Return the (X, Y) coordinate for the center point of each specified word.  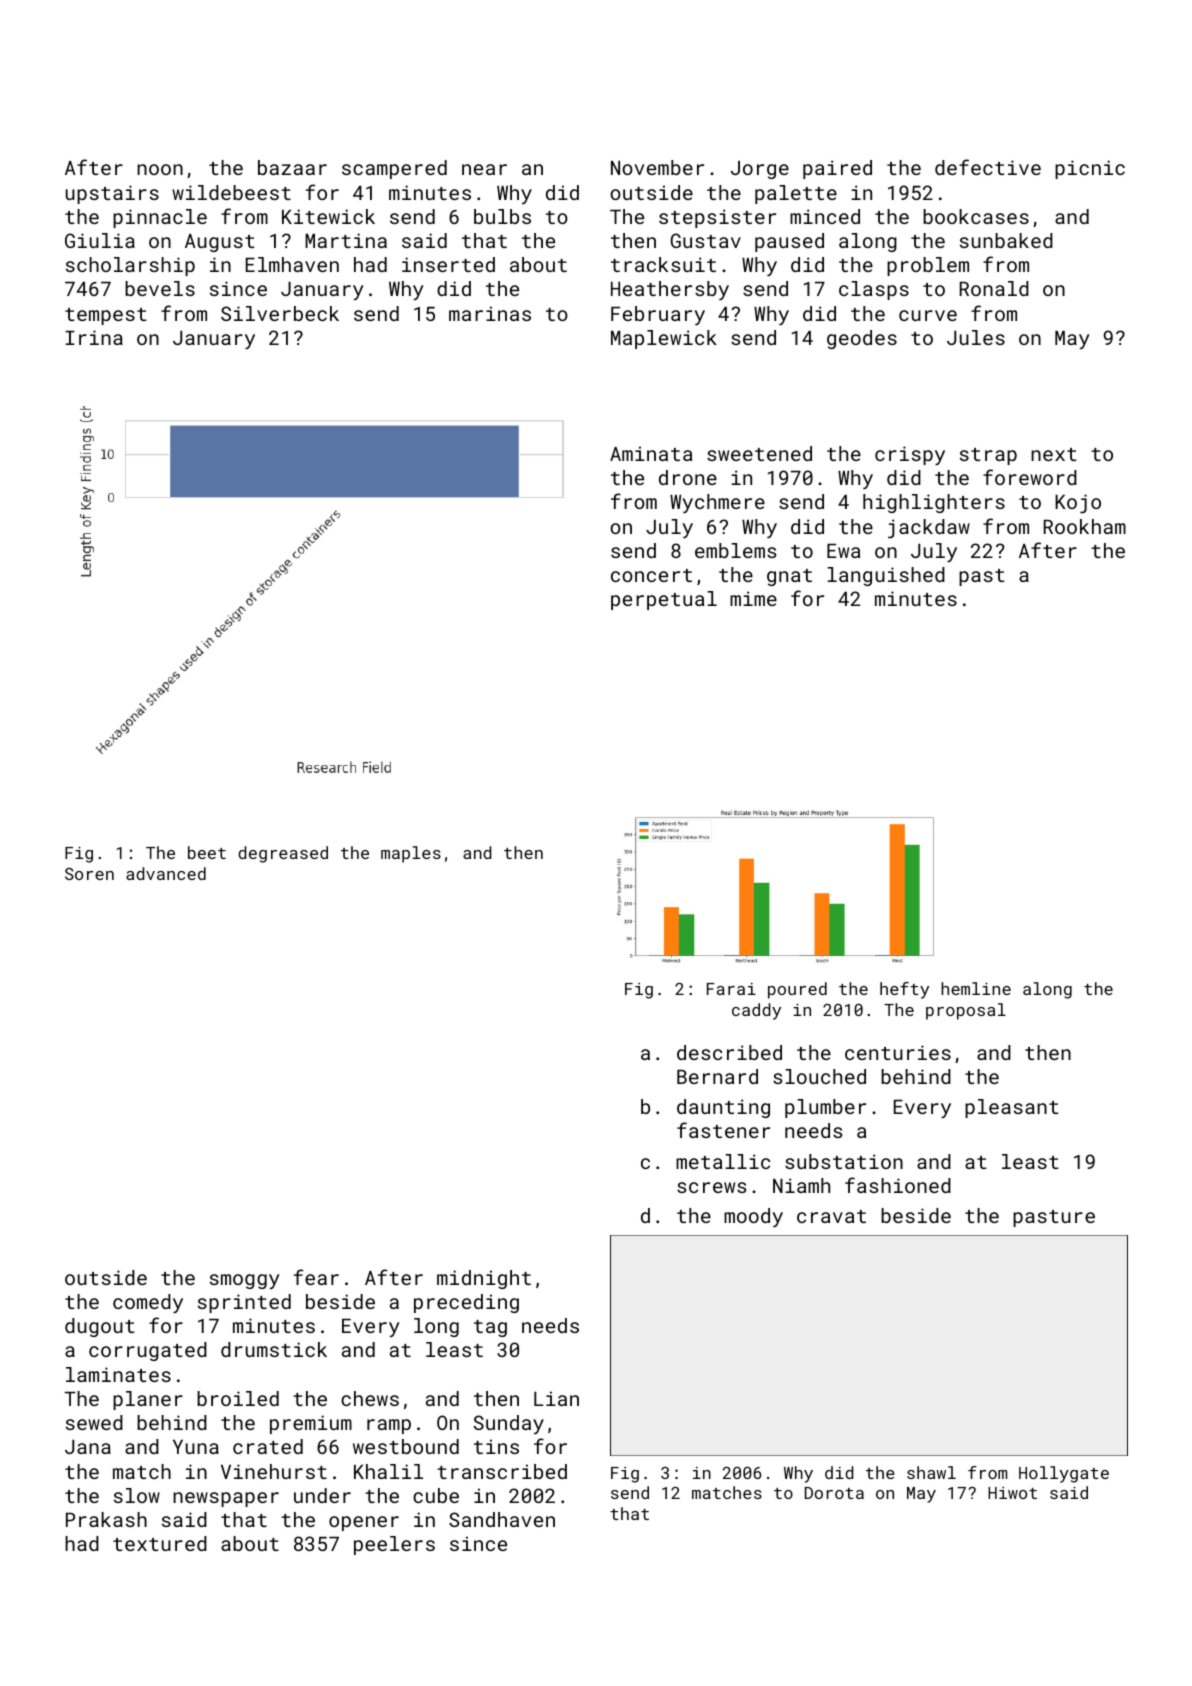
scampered (394, 169)
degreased (283, 854)
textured (160, 1543)
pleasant (1012, 1108)
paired (837, 169)
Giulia (100, 240)
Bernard (717, 1076)
